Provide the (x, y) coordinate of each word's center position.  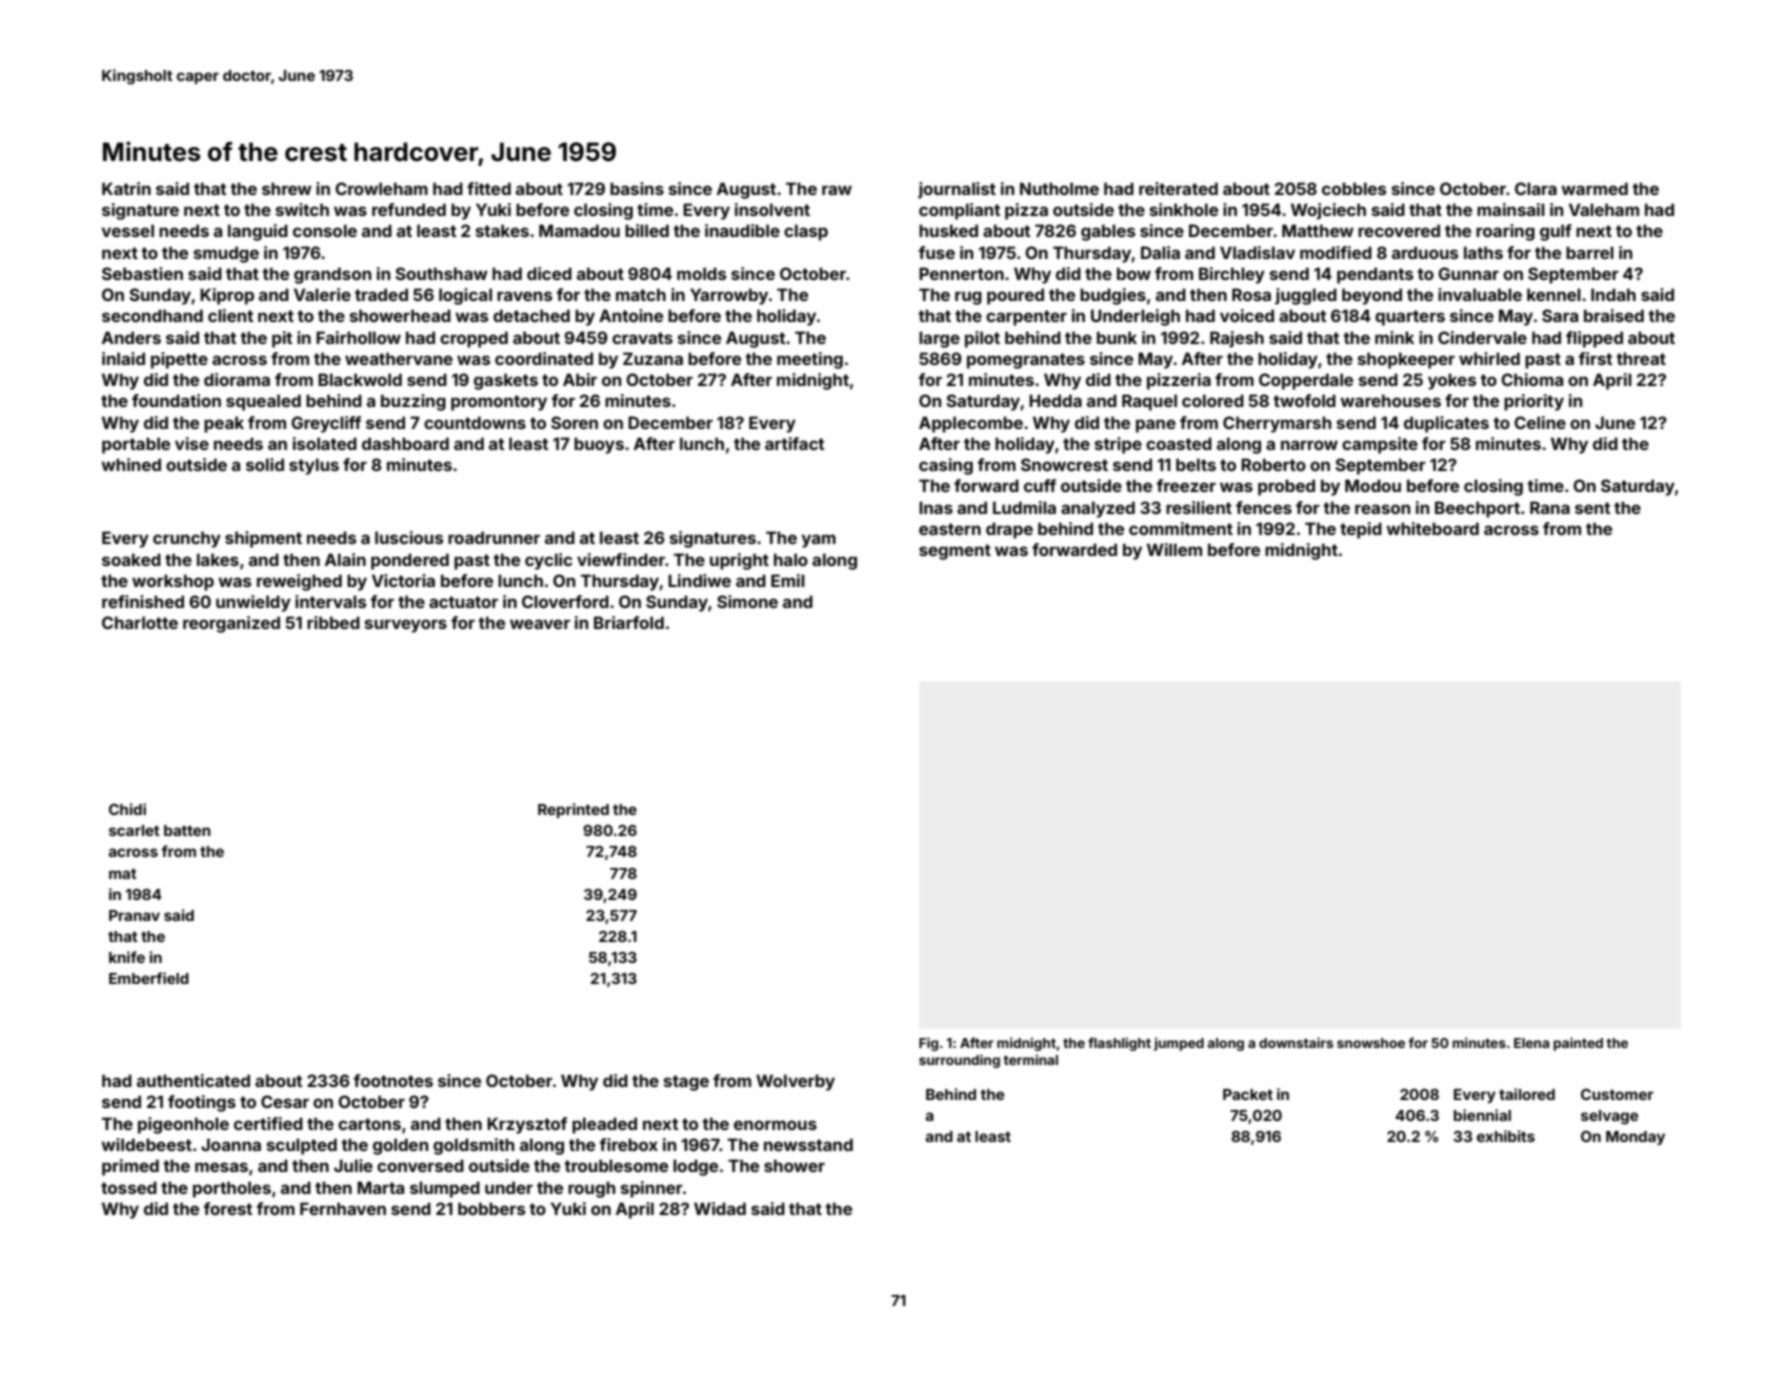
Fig (928, 1044)
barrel (1590, 252)
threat (1641, 358)
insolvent (772, 209)
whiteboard (1432, 528)
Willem (1174, 549)
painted (1578, 1044)
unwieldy (253, 603)
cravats (642, 338)
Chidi (127, 809)
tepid (1361, 530)
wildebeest (146, 1144)
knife (127, 957)
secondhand (152, 315)
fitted (489, 188)
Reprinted (573, 810)
